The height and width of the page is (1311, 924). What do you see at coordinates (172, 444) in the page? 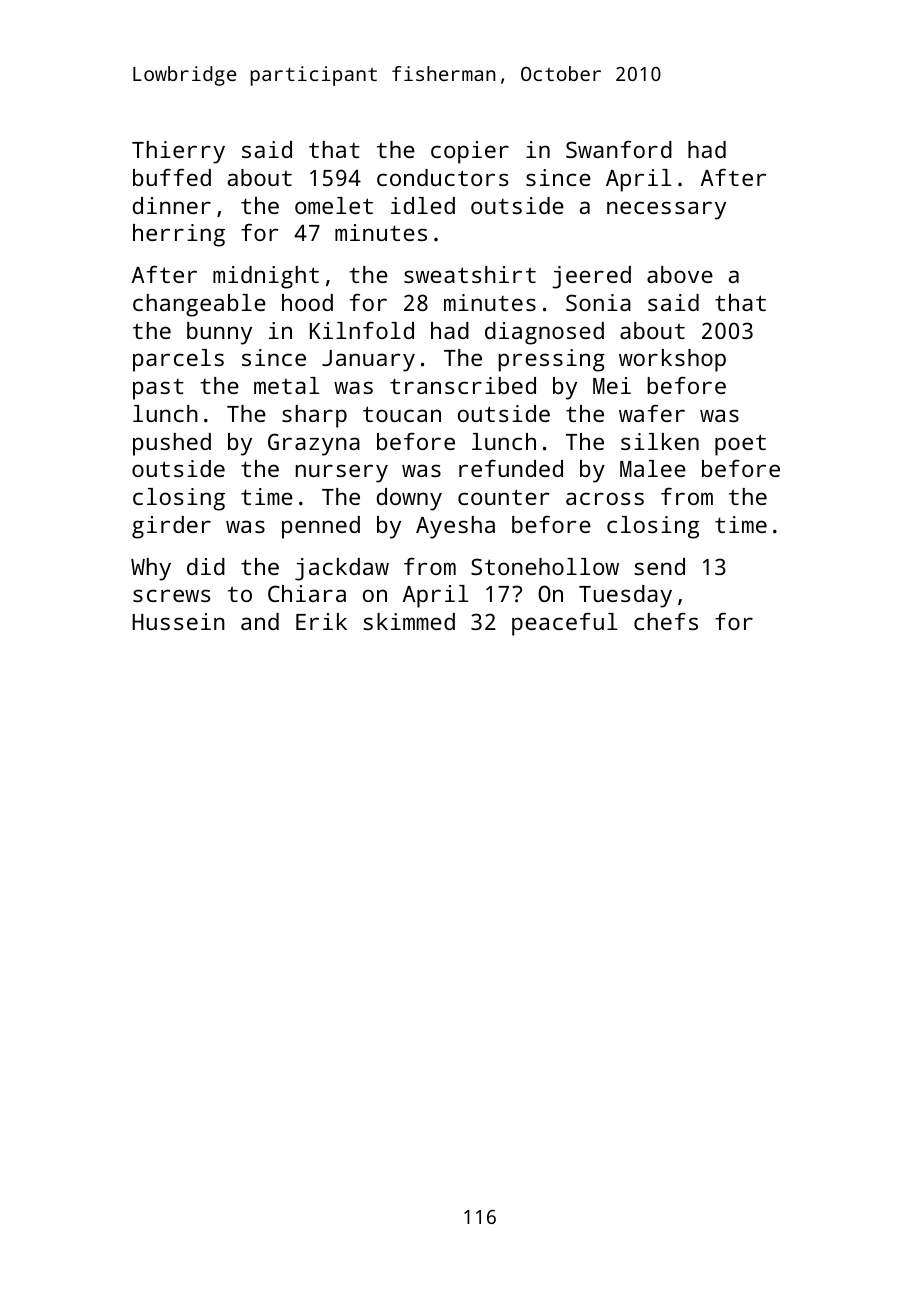
I see `pushed` at bounding box center [172, 444].
